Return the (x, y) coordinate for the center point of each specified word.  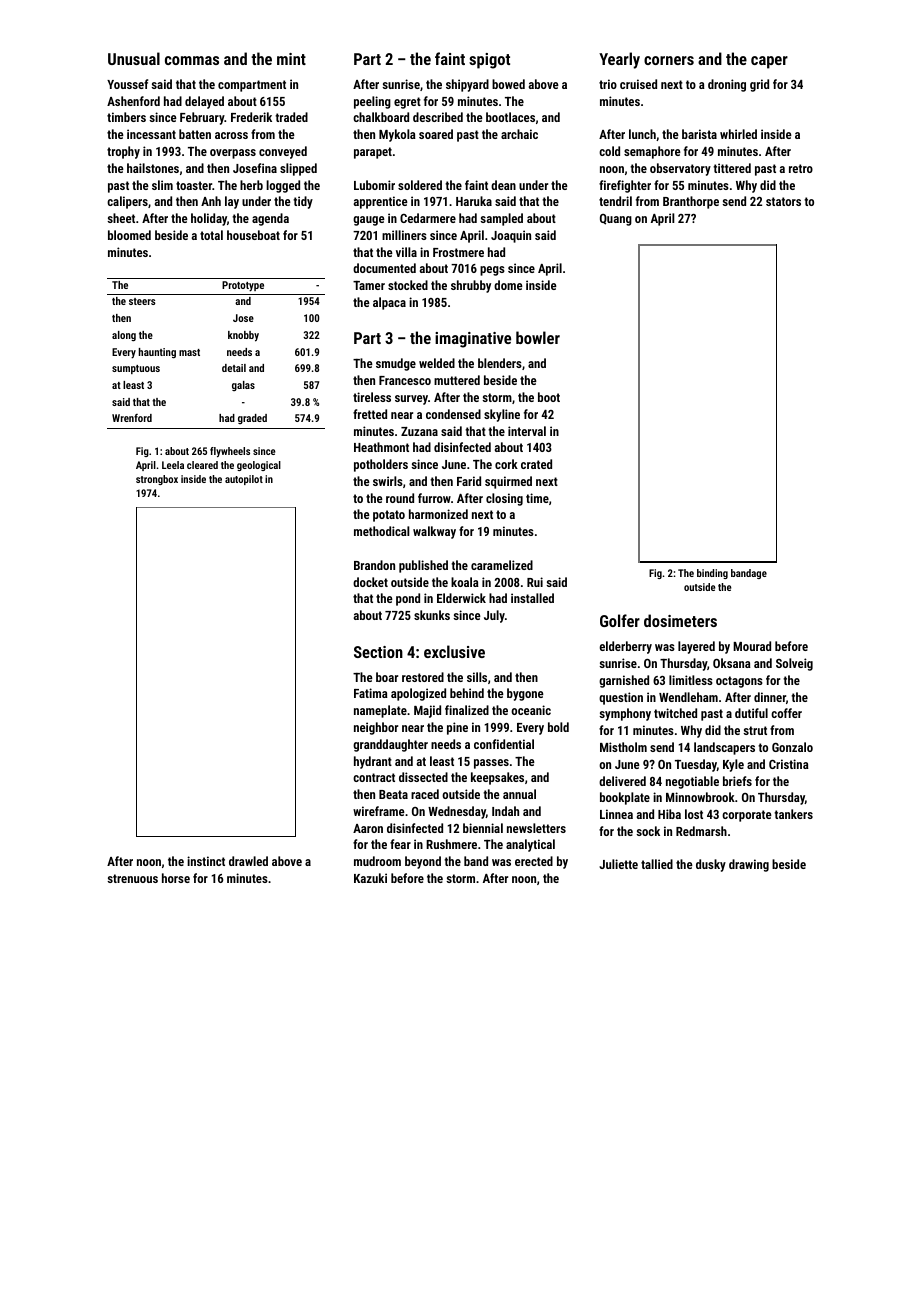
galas (243, 386)
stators (783, 201)
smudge (396, 364)
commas (192, 60)
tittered (732, 168)
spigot (489, 61)
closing (504, 499)
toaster (194, 185)
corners (669, 60)
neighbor (376, 728)
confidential (504, 744)
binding (712, 574)
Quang (616, 220)
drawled (248, 861)
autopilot (244, 480)
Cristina (789, 764)
